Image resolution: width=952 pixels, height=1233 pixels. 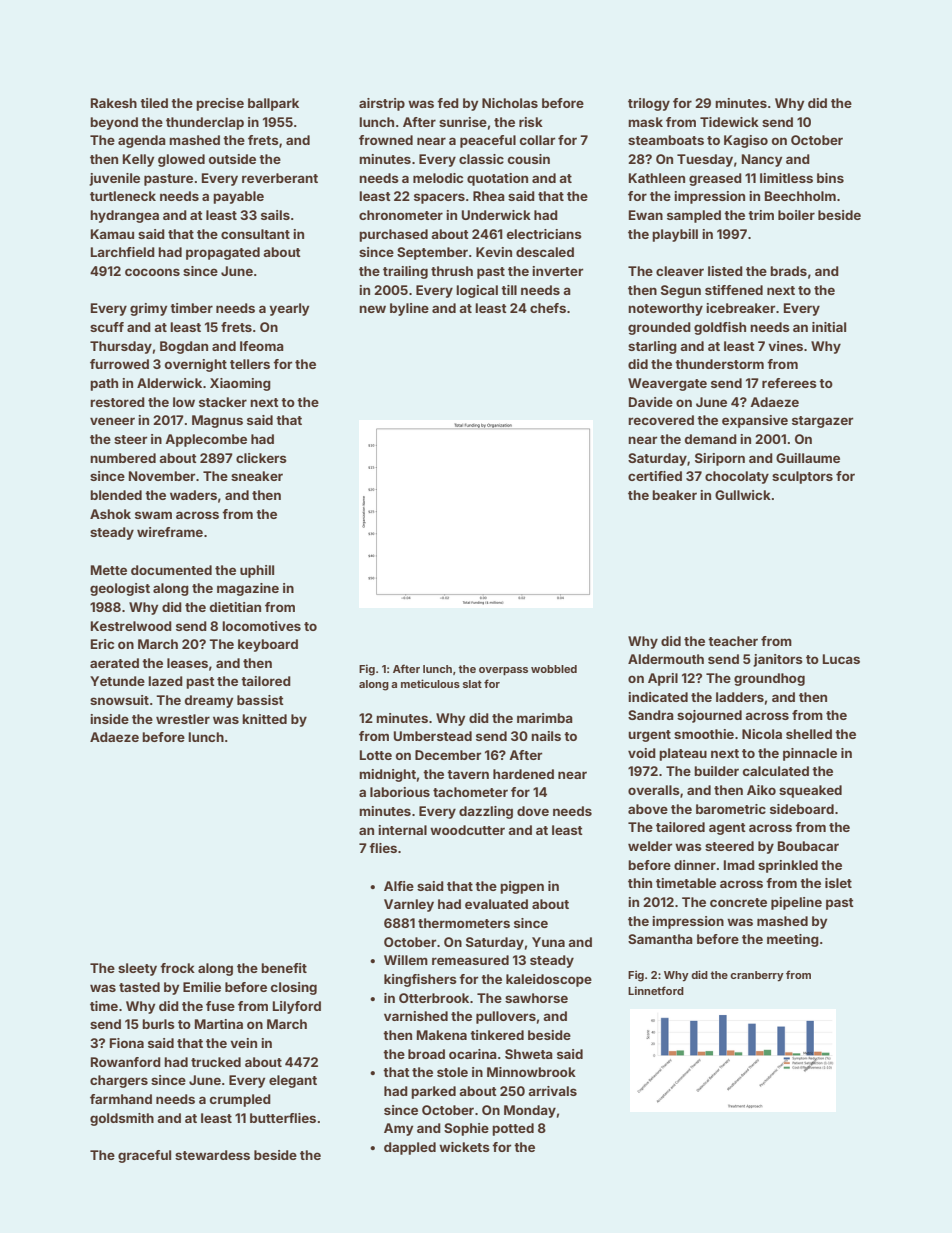 I want to click on inside, so click(x=109, y=719).
